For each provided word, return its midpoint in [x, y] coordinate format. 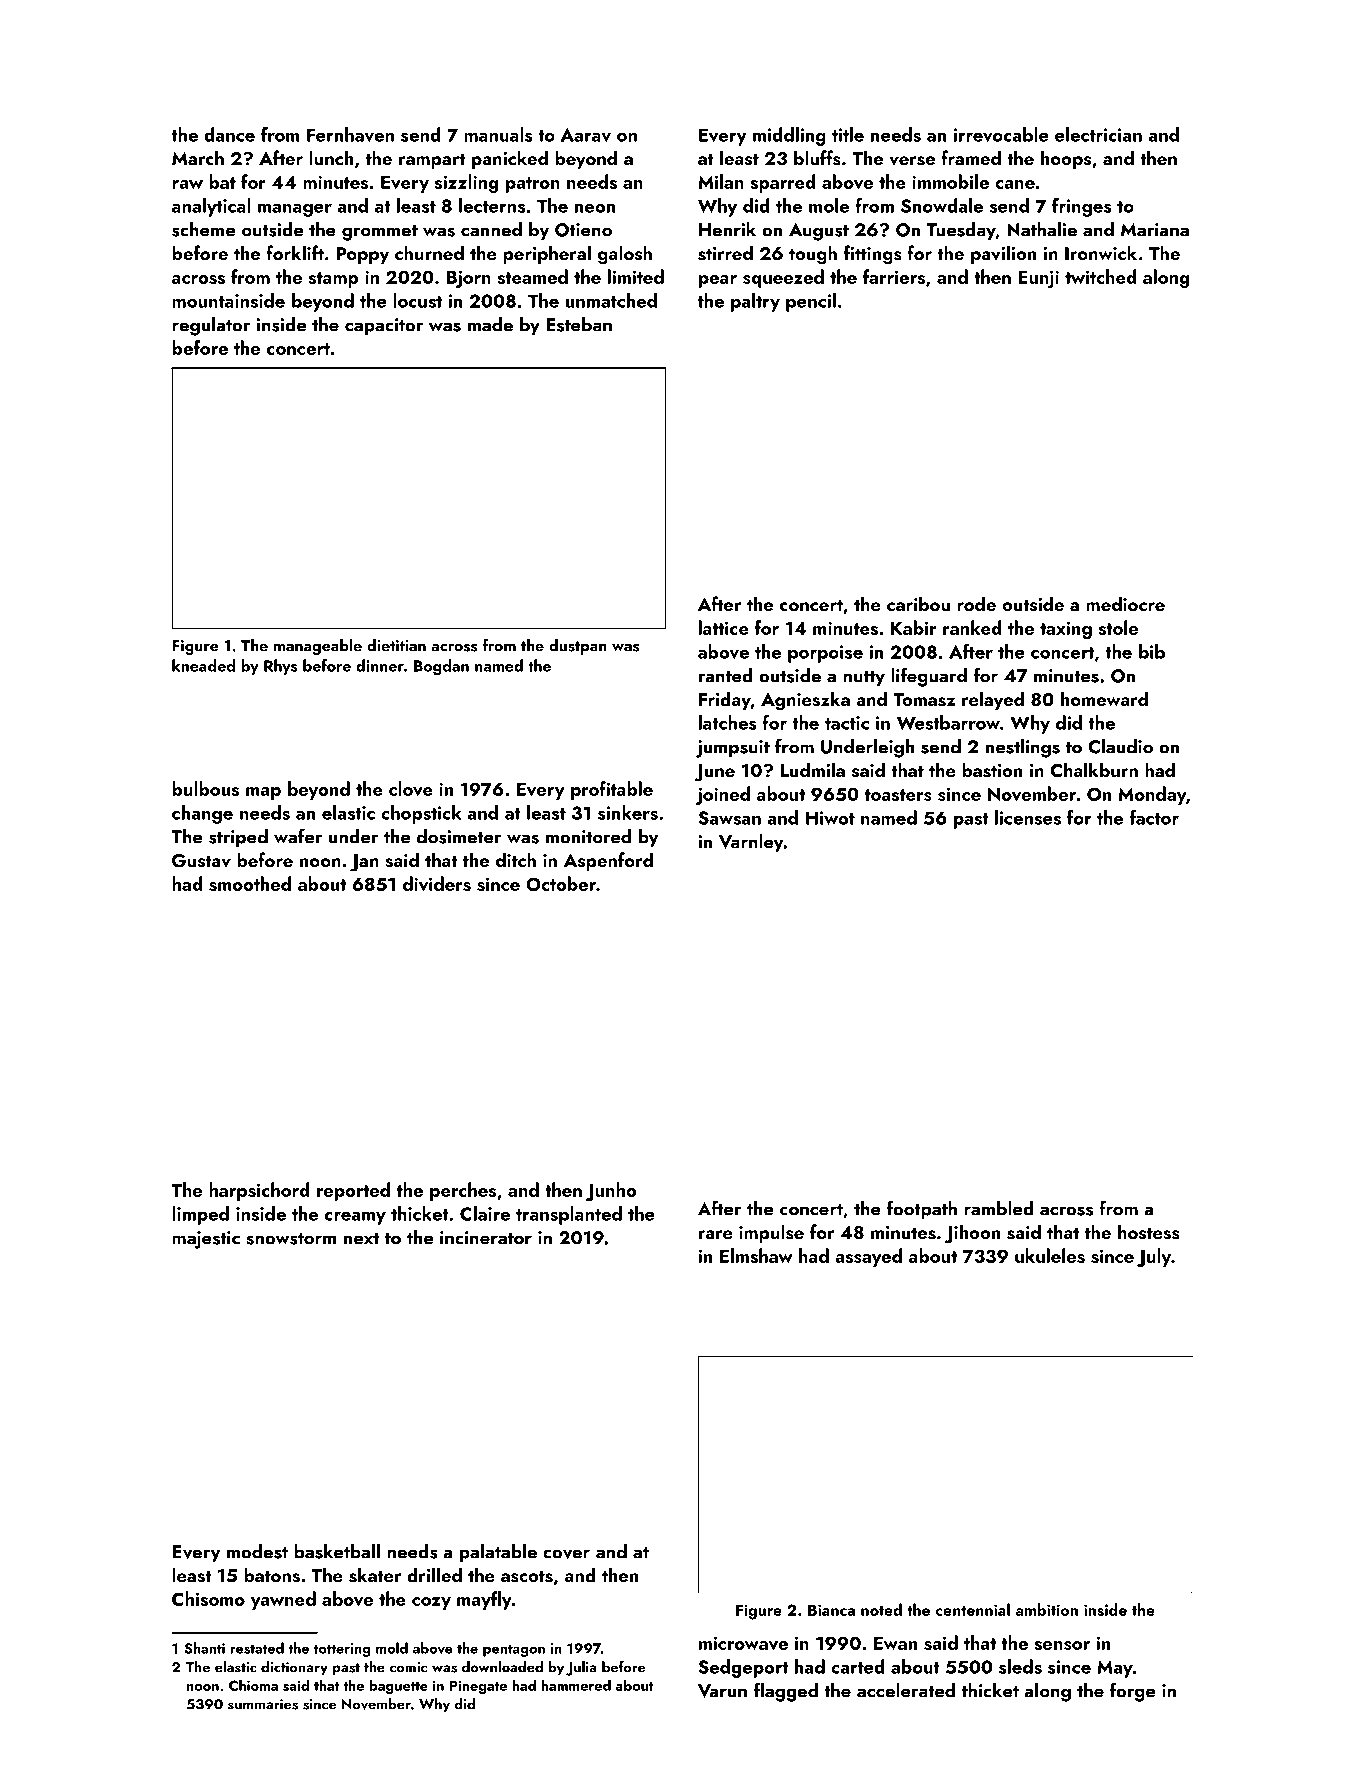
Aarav [586, 135]
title [848, 134]
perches [463, 1191]
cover [566, 1554]
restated [257, 1648]
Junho [611, 1191]
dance [229, 134]
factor [1154, 817]
